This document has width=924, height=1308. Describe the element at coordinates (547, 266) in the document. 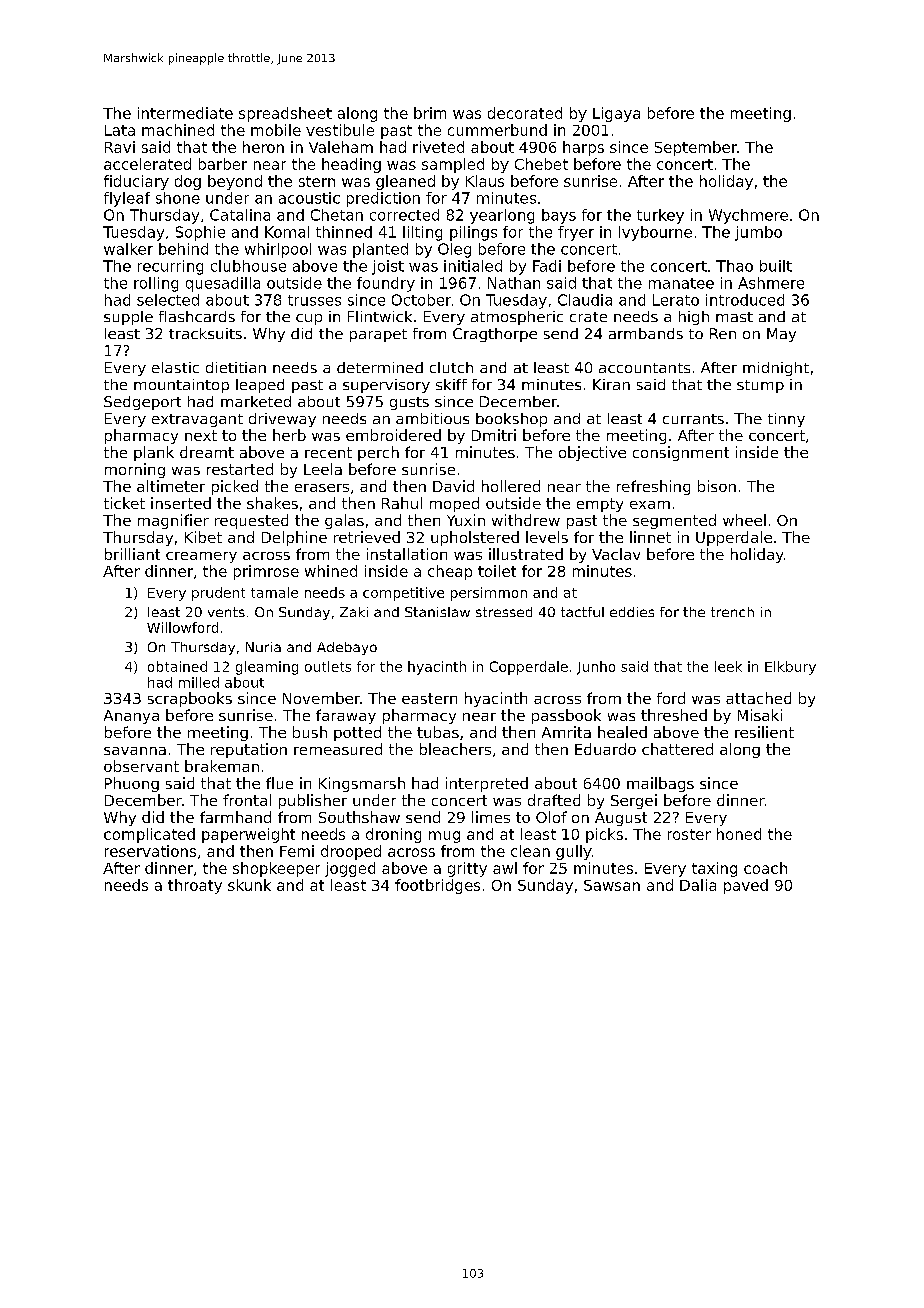

I see `Fadi` at that location.
